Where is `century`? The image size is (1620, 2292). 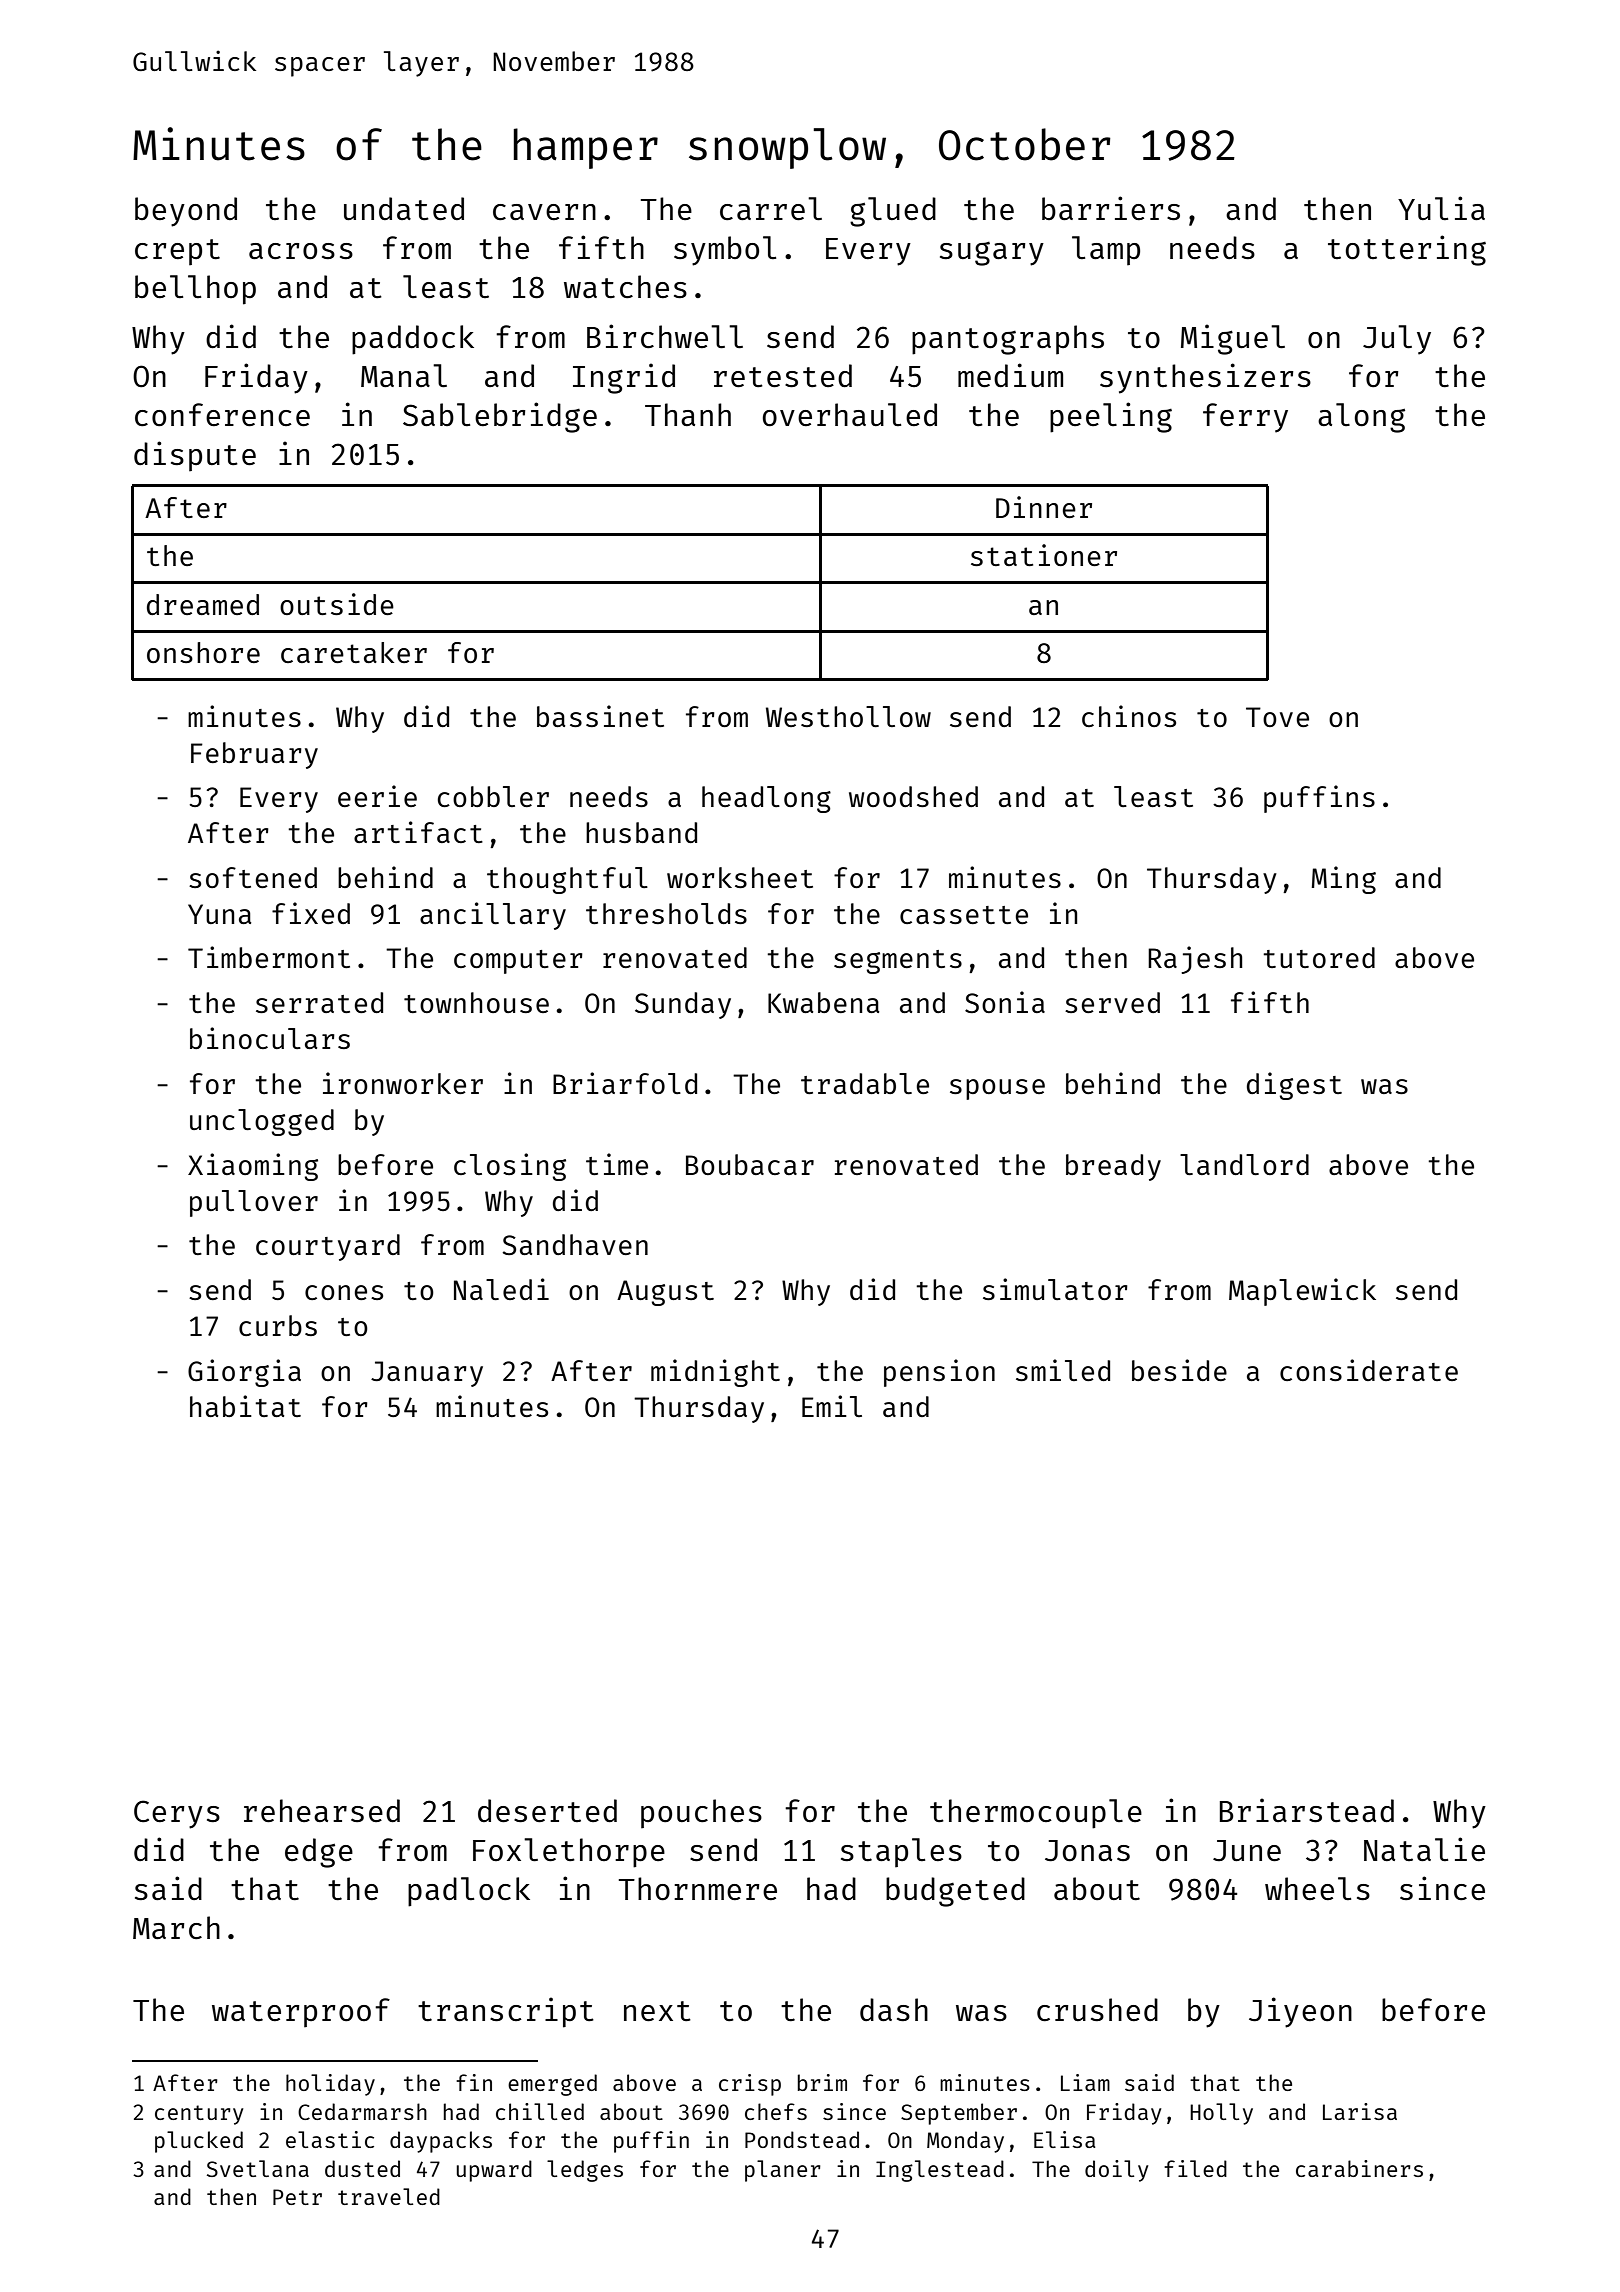 century is located at coordinates (199, 2115).
